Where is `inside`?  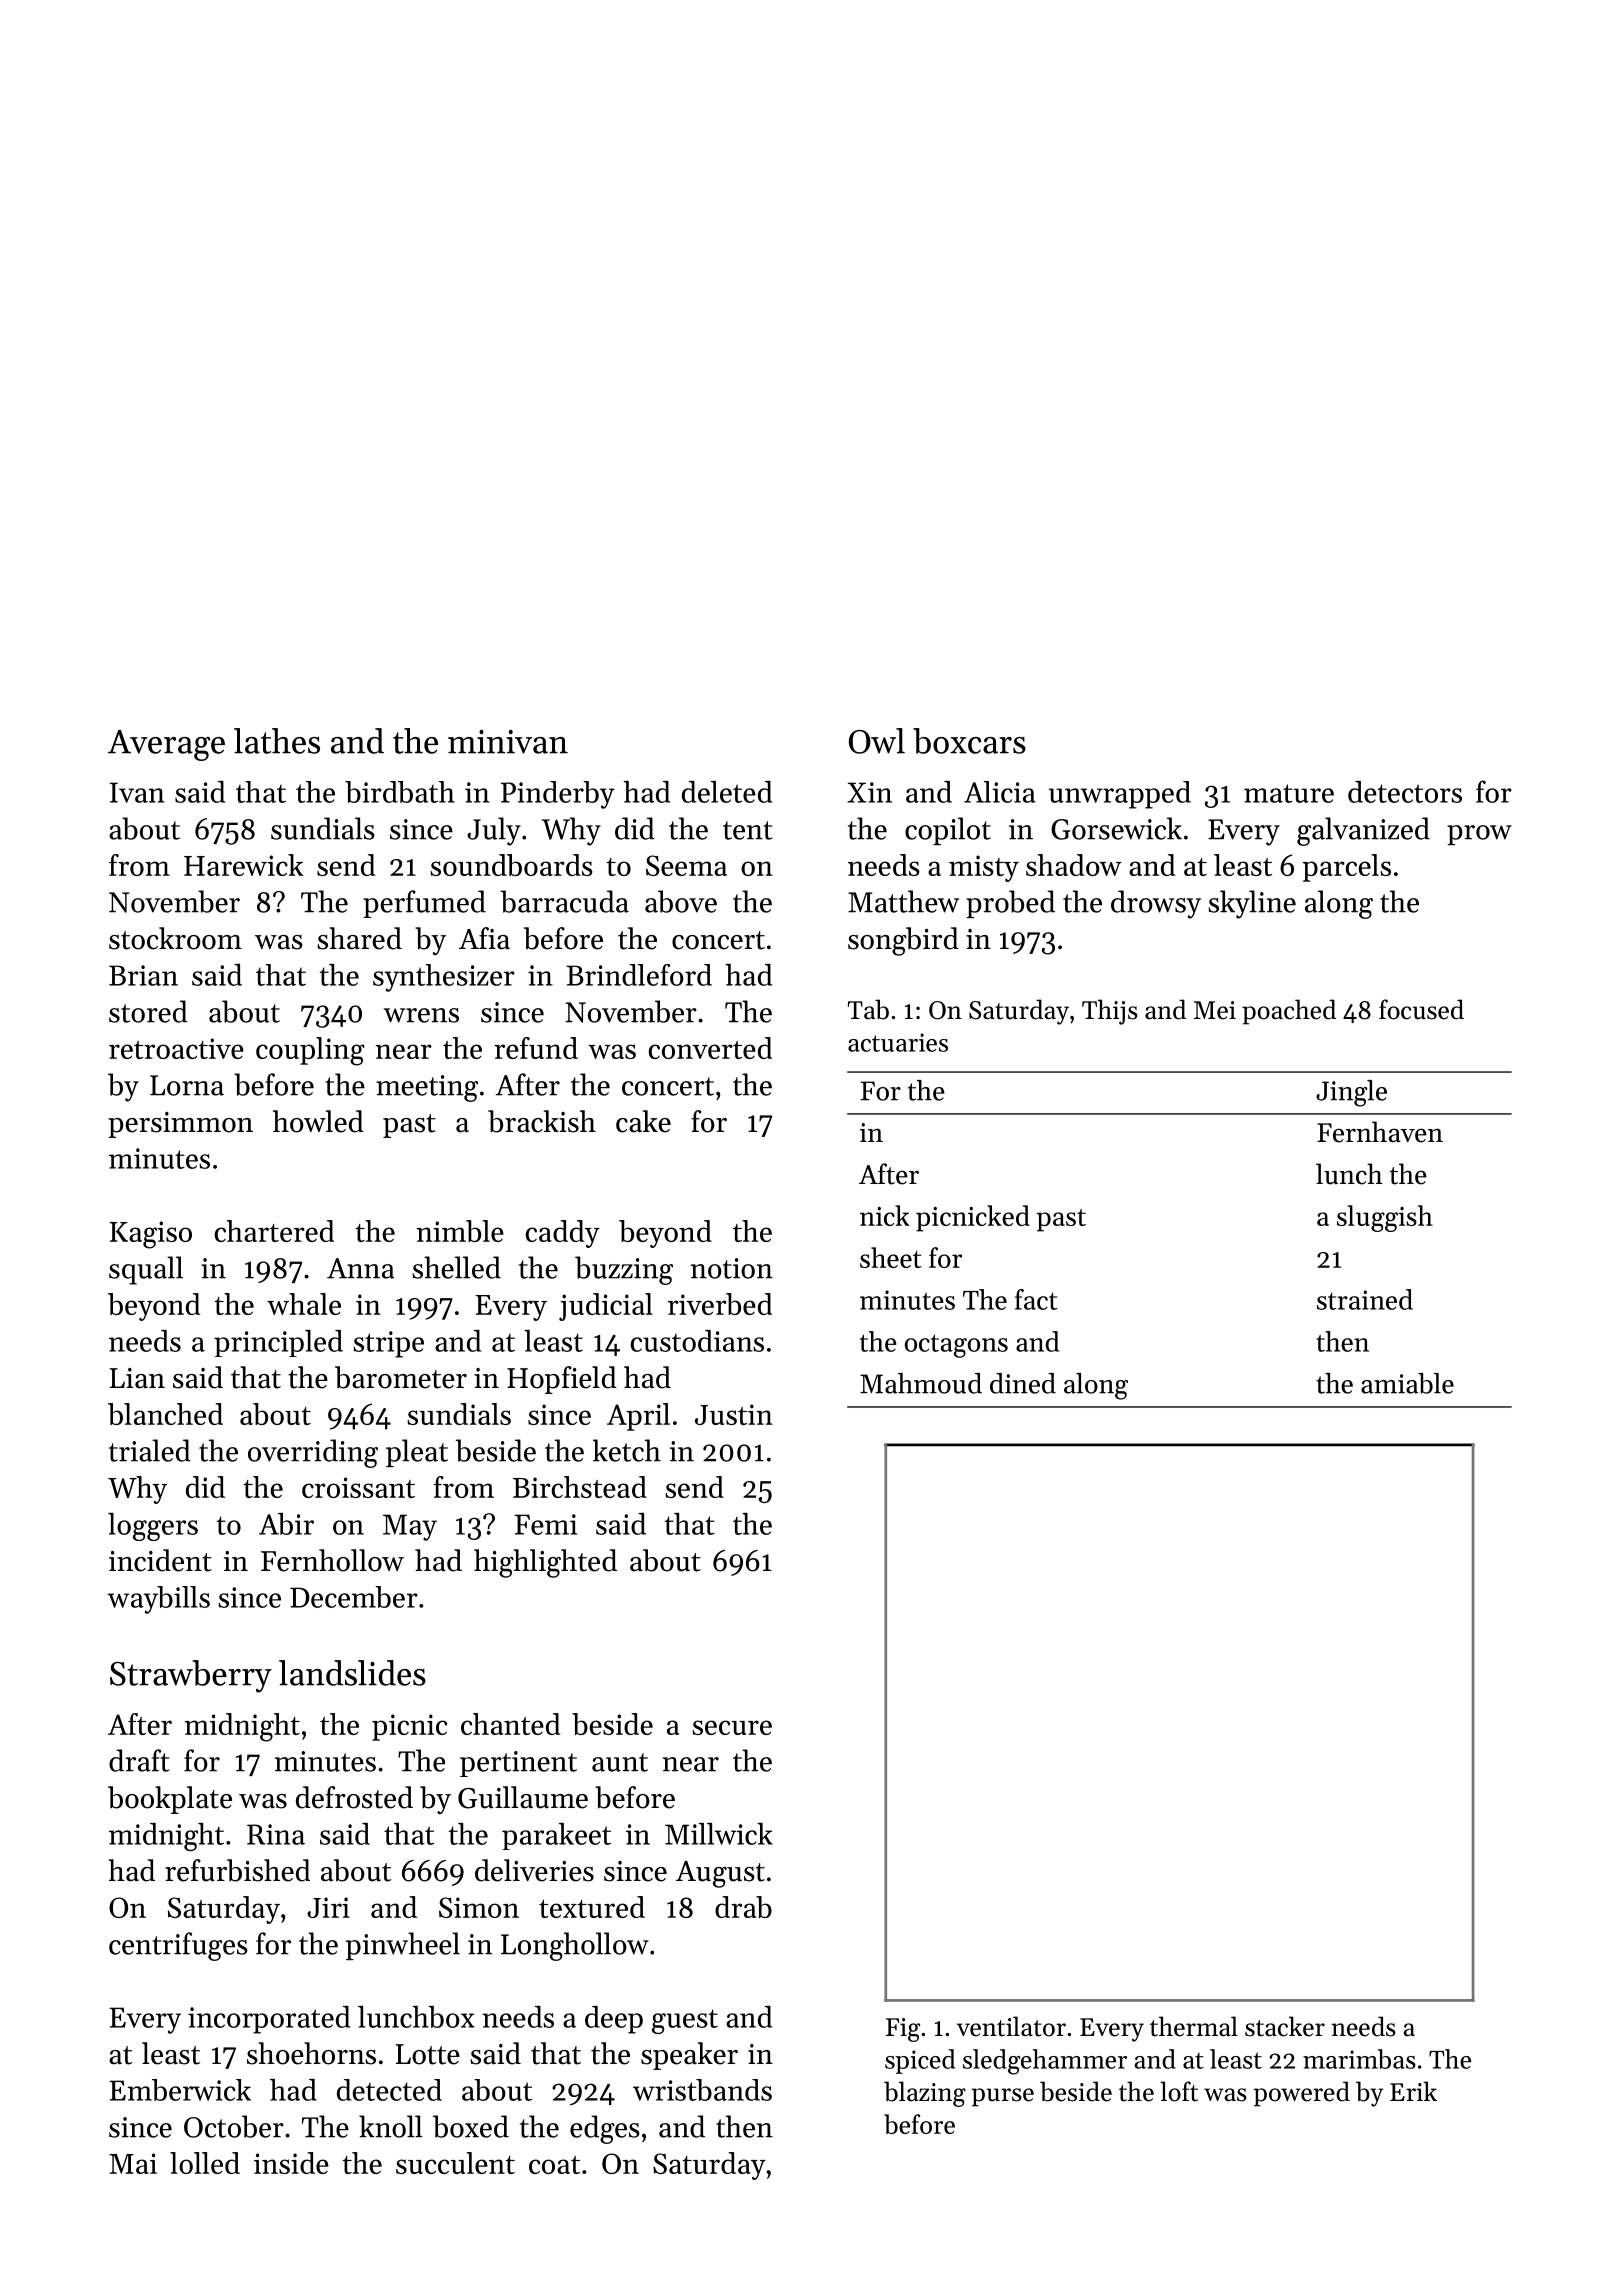
inside is located at coordinates (291, 2163).
